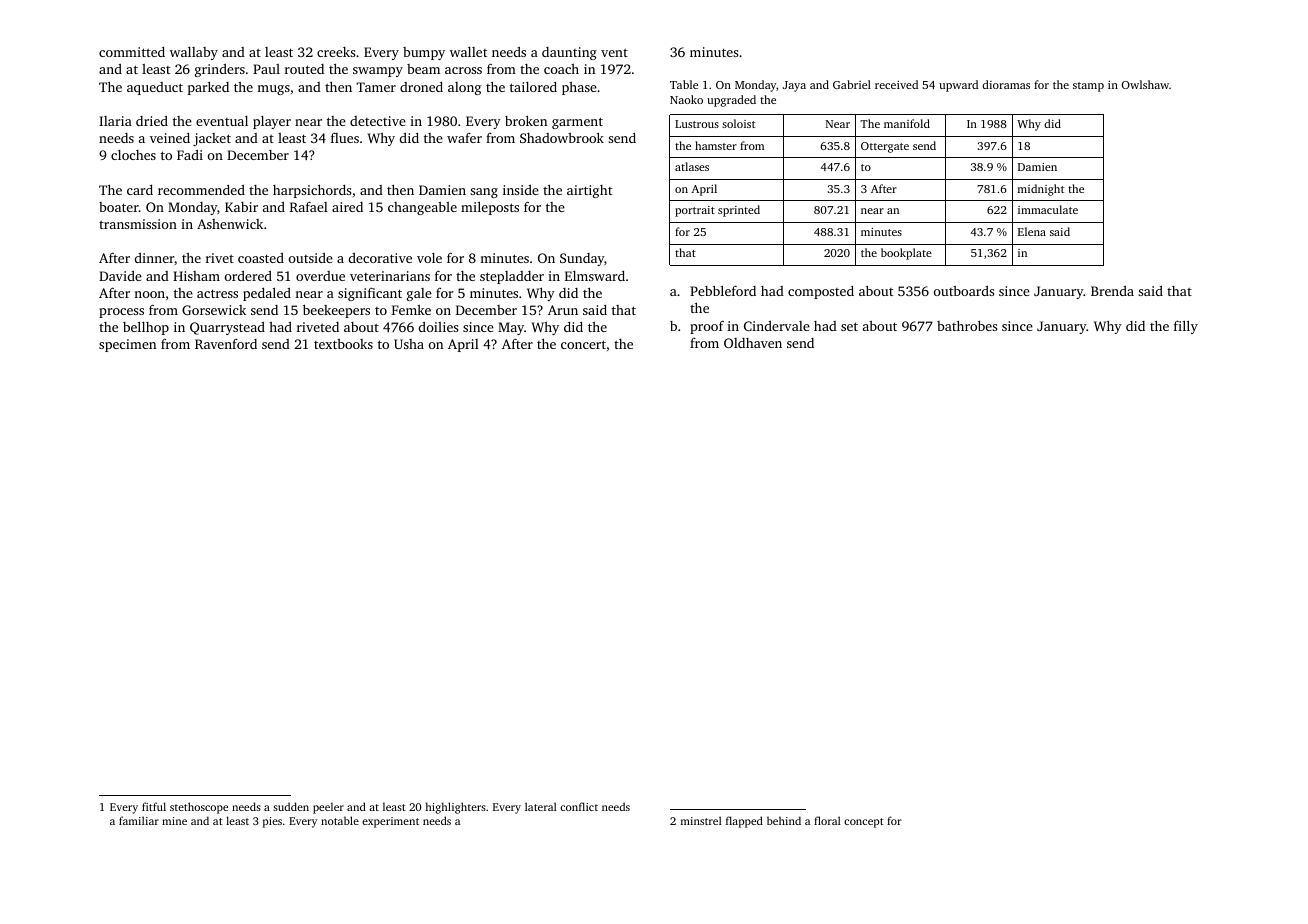 The image size is (1308, 924). I want to click on Oldhaven, so click(753, 343).
